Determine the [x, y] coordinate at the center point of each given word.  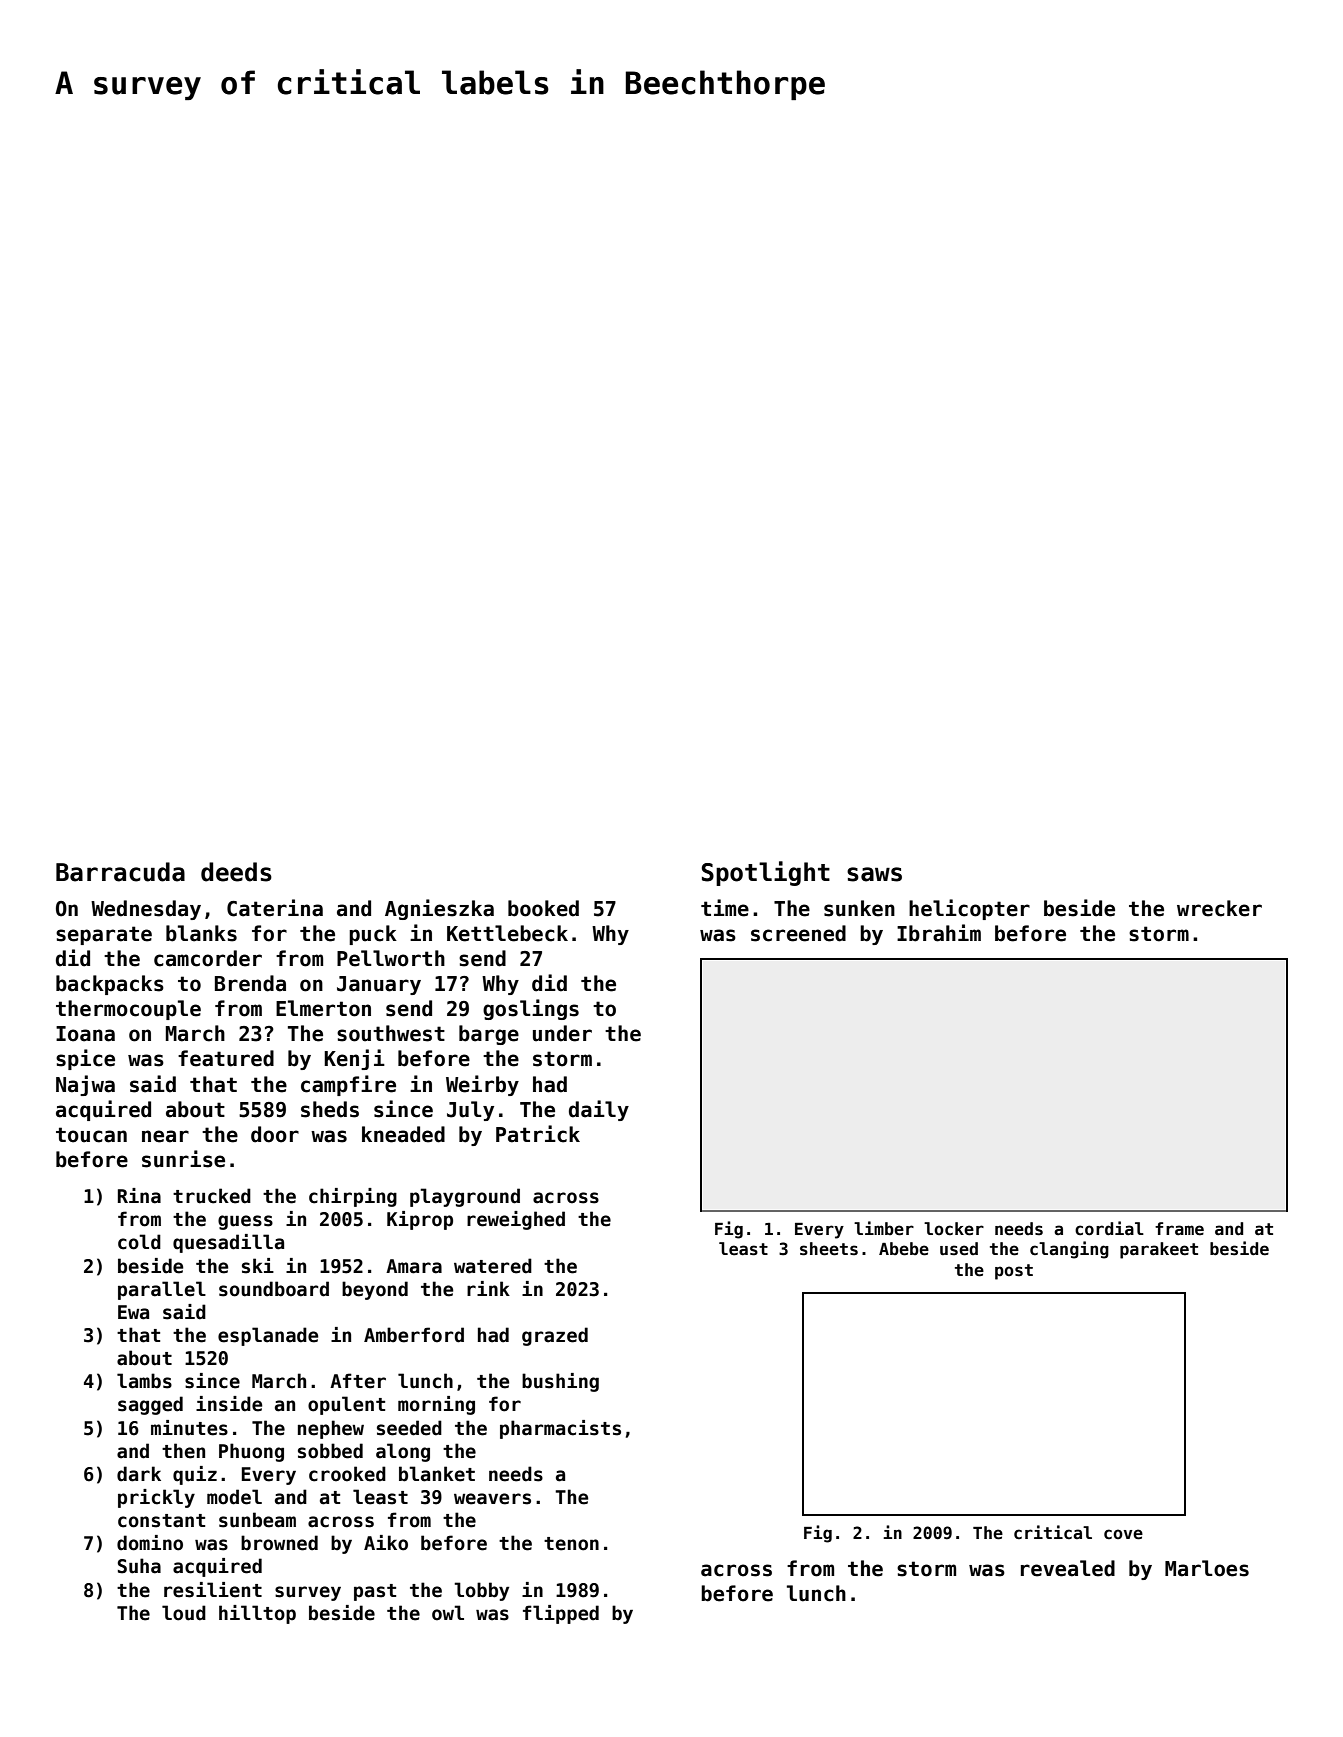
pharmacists [560, 1429]
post [1014, 1272]
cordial [1109, 1228]
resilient [213, 1590]
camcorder [208, 958]
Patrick [538, 1134]
